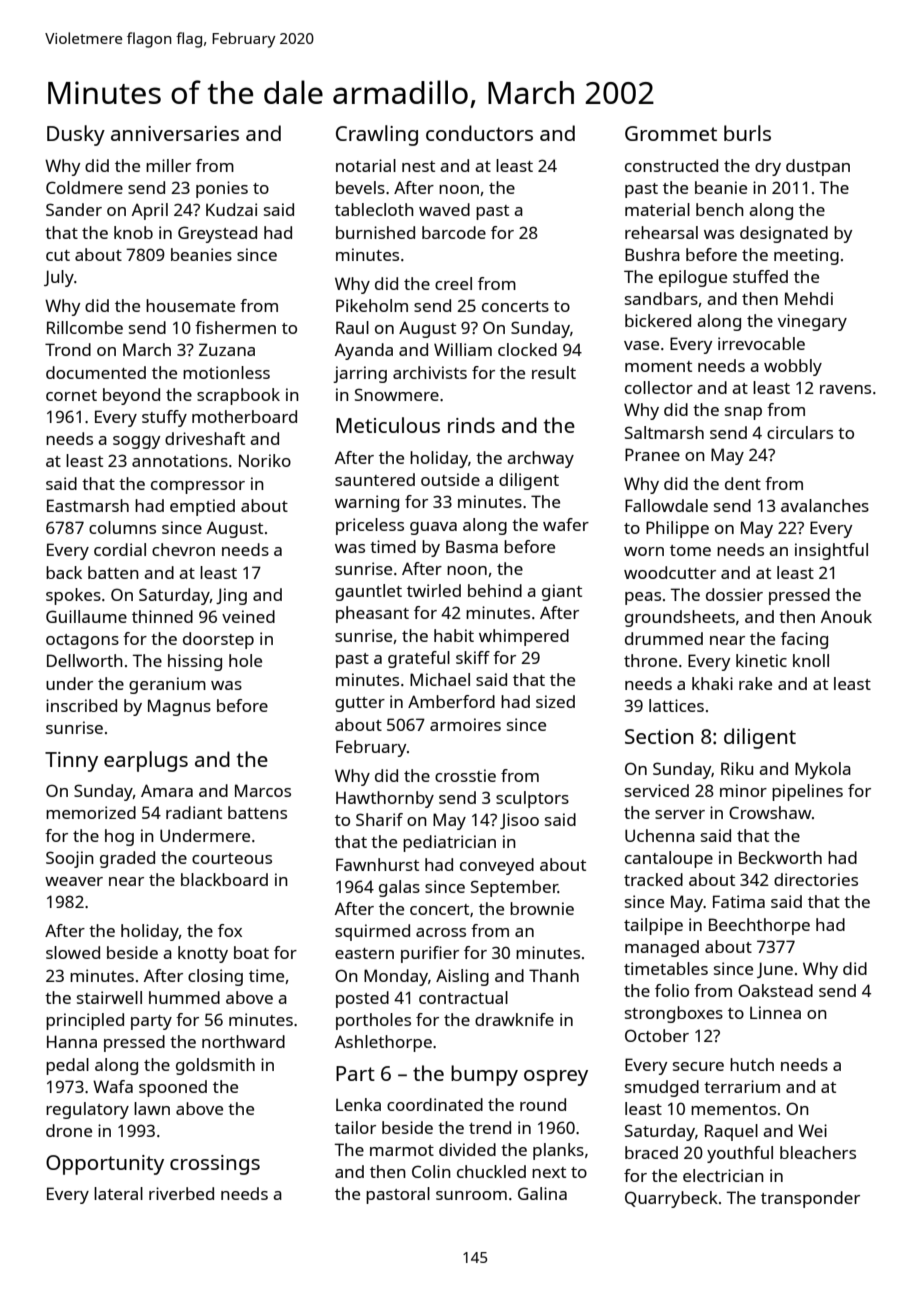 This screenshot has height=1308, width=924. Describe the element at coordinates (444, 209) in the screenshot. I see `waved` at that location.
